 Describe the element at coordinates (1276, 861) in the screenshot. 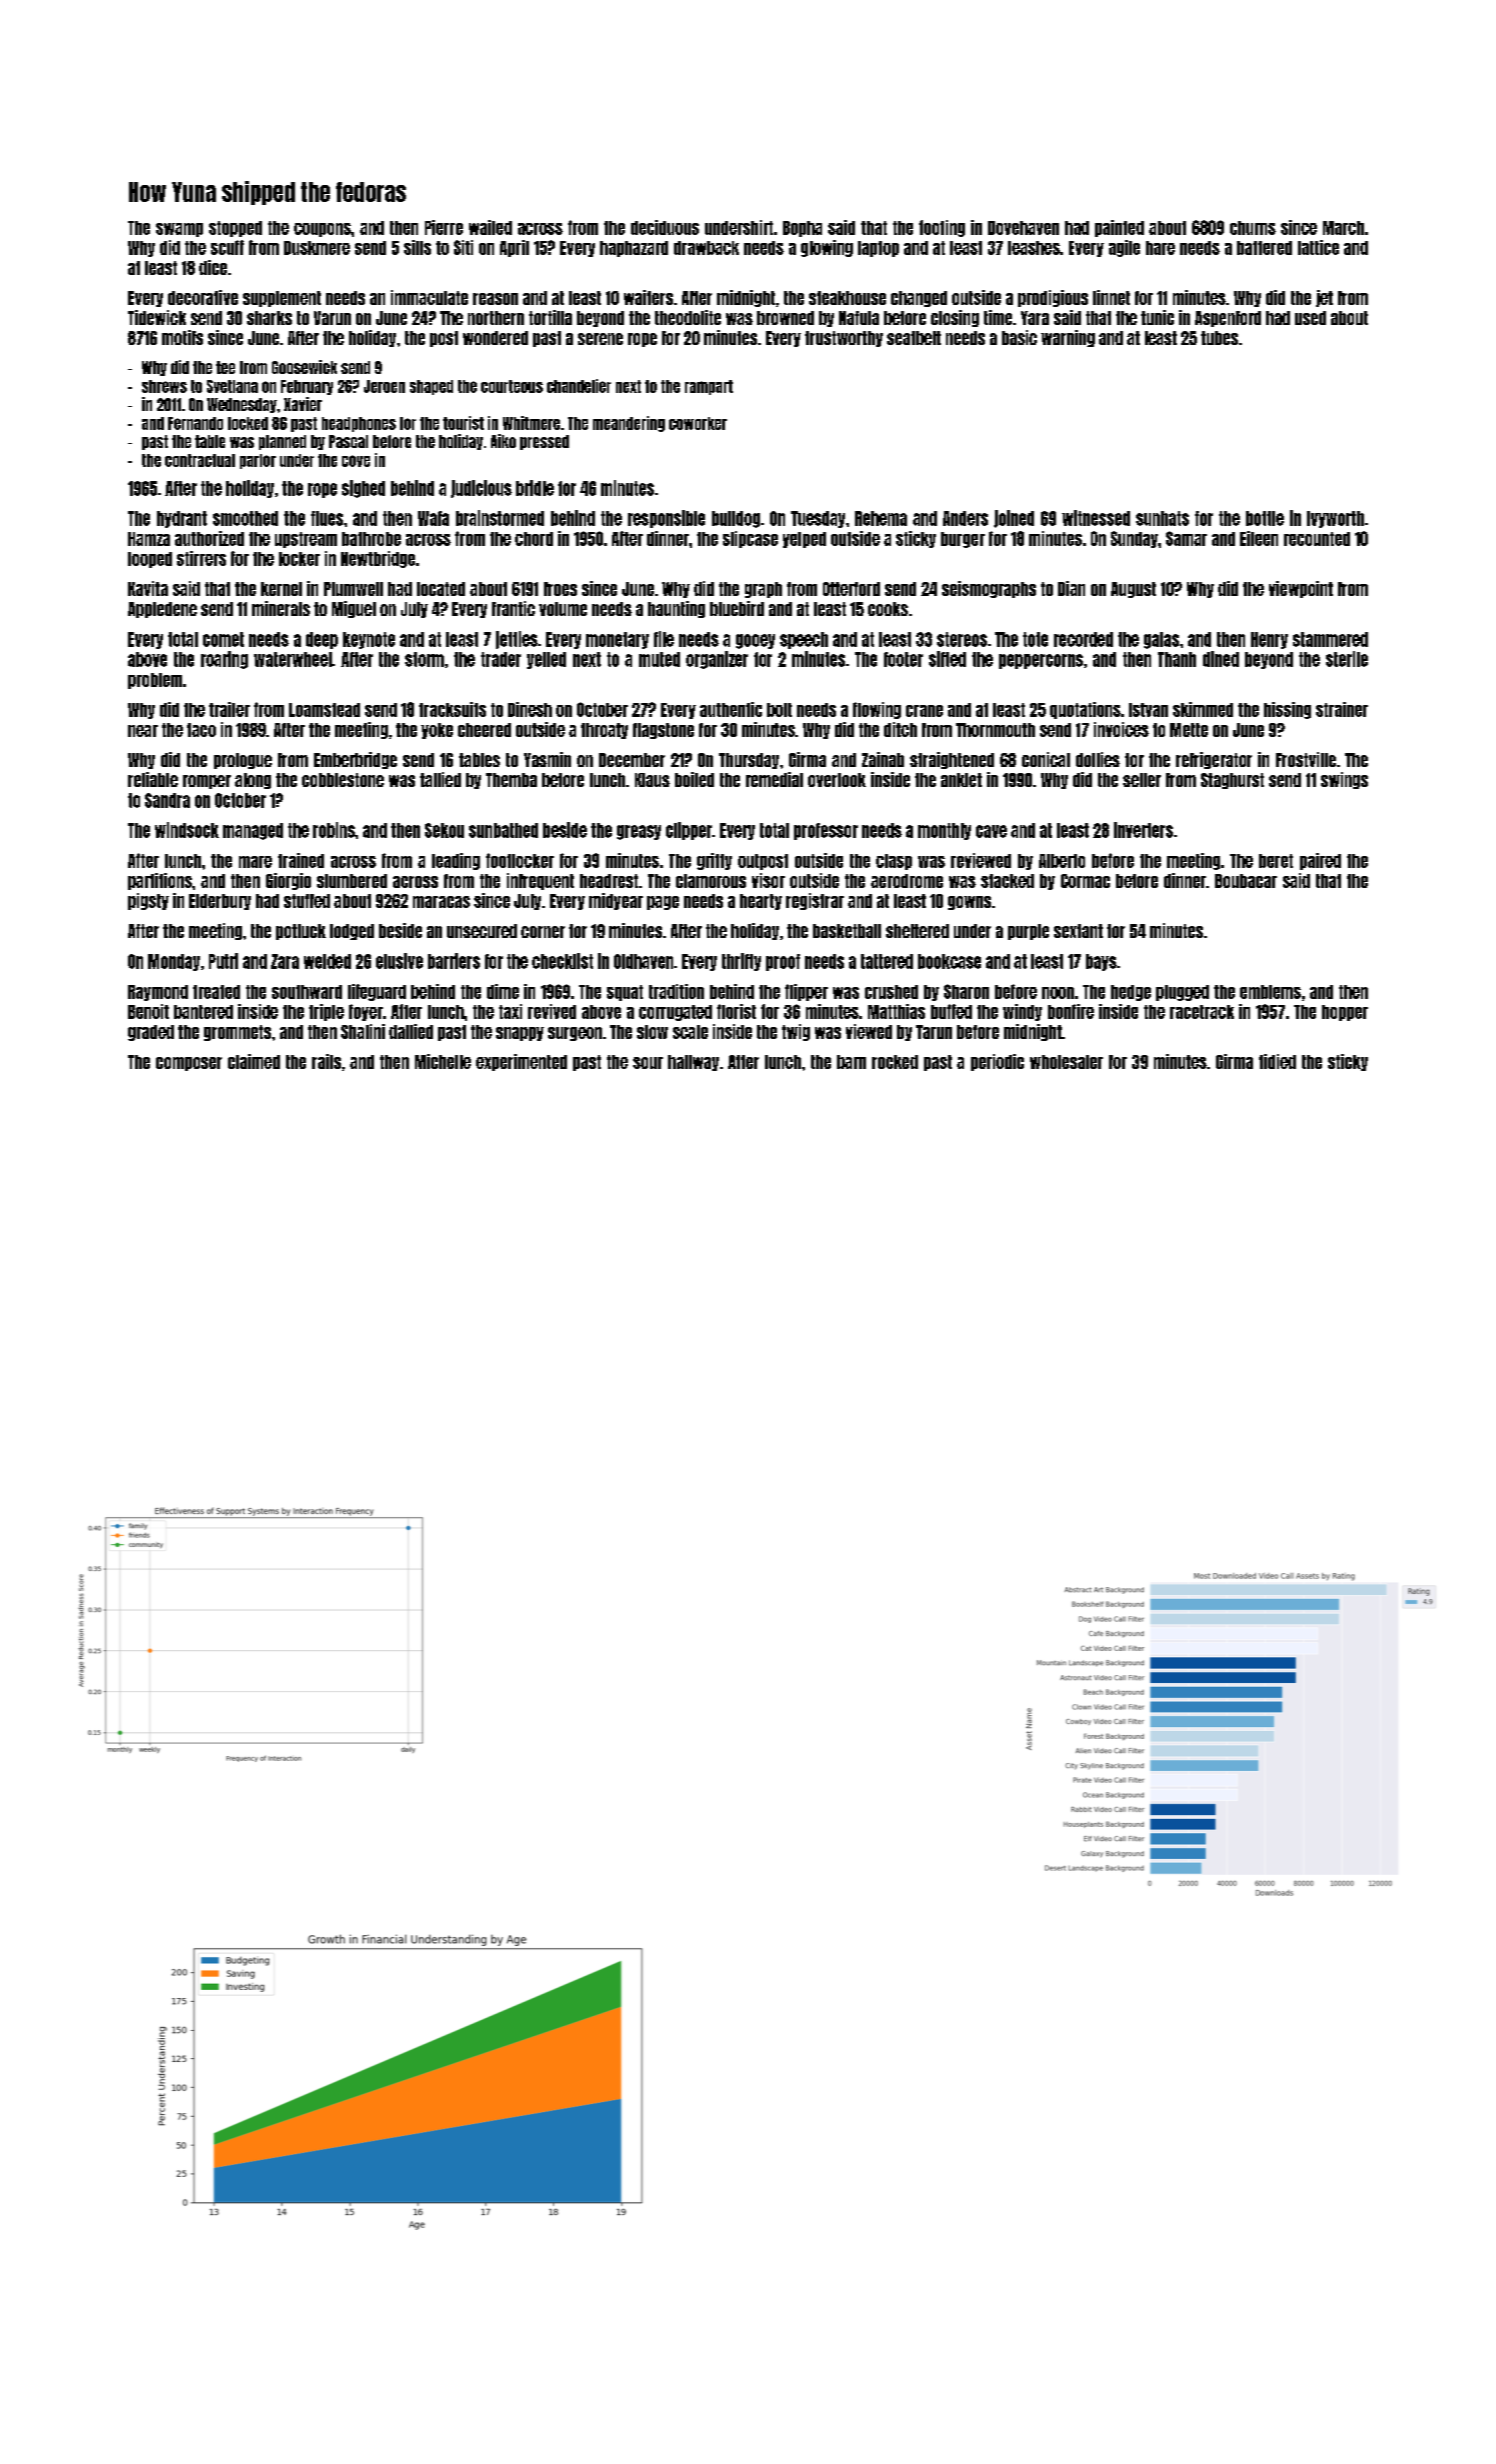

I see `beret` at that location.
